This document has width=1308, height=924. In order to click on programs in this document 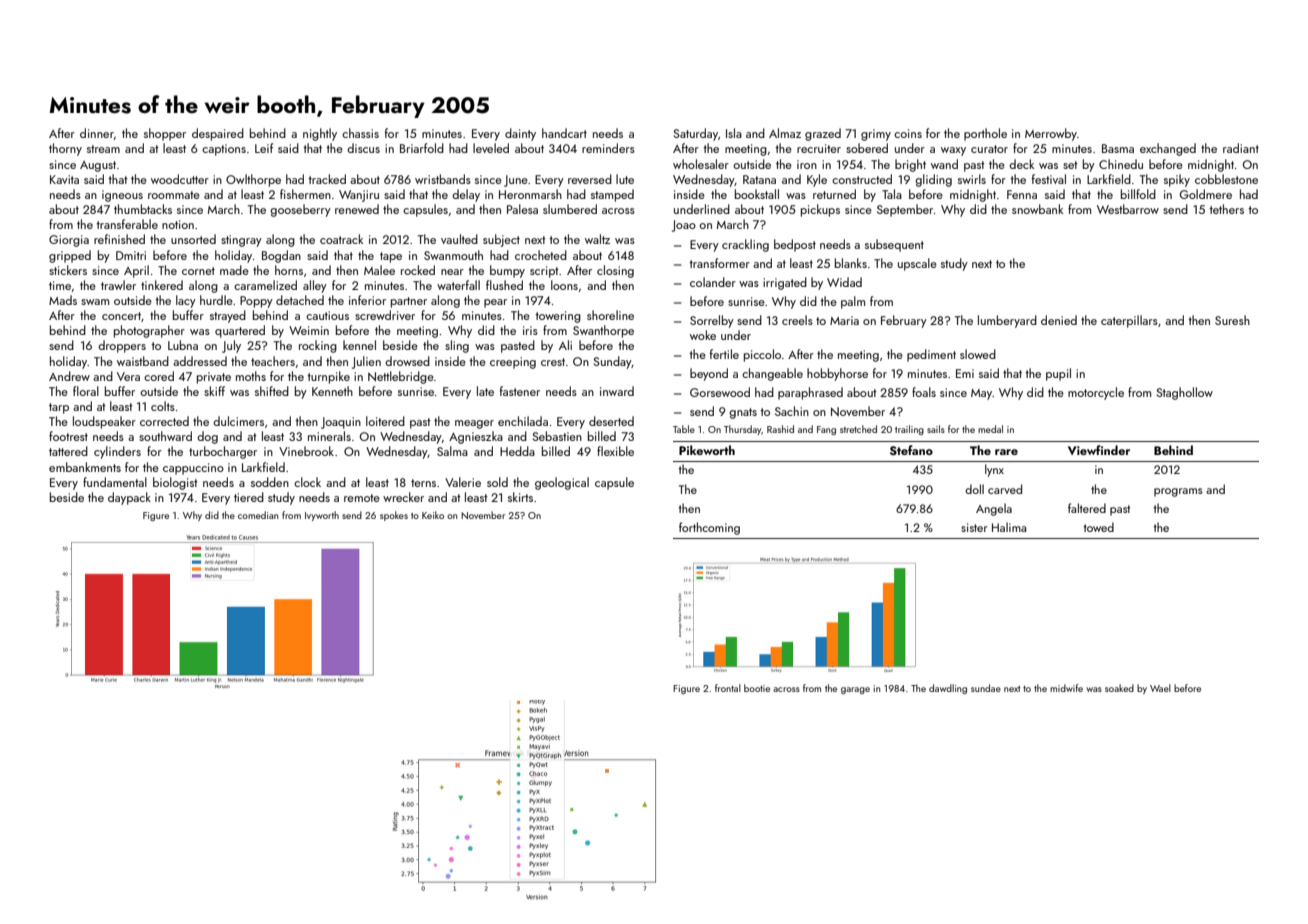, I will do `click(1178, 492)`.
